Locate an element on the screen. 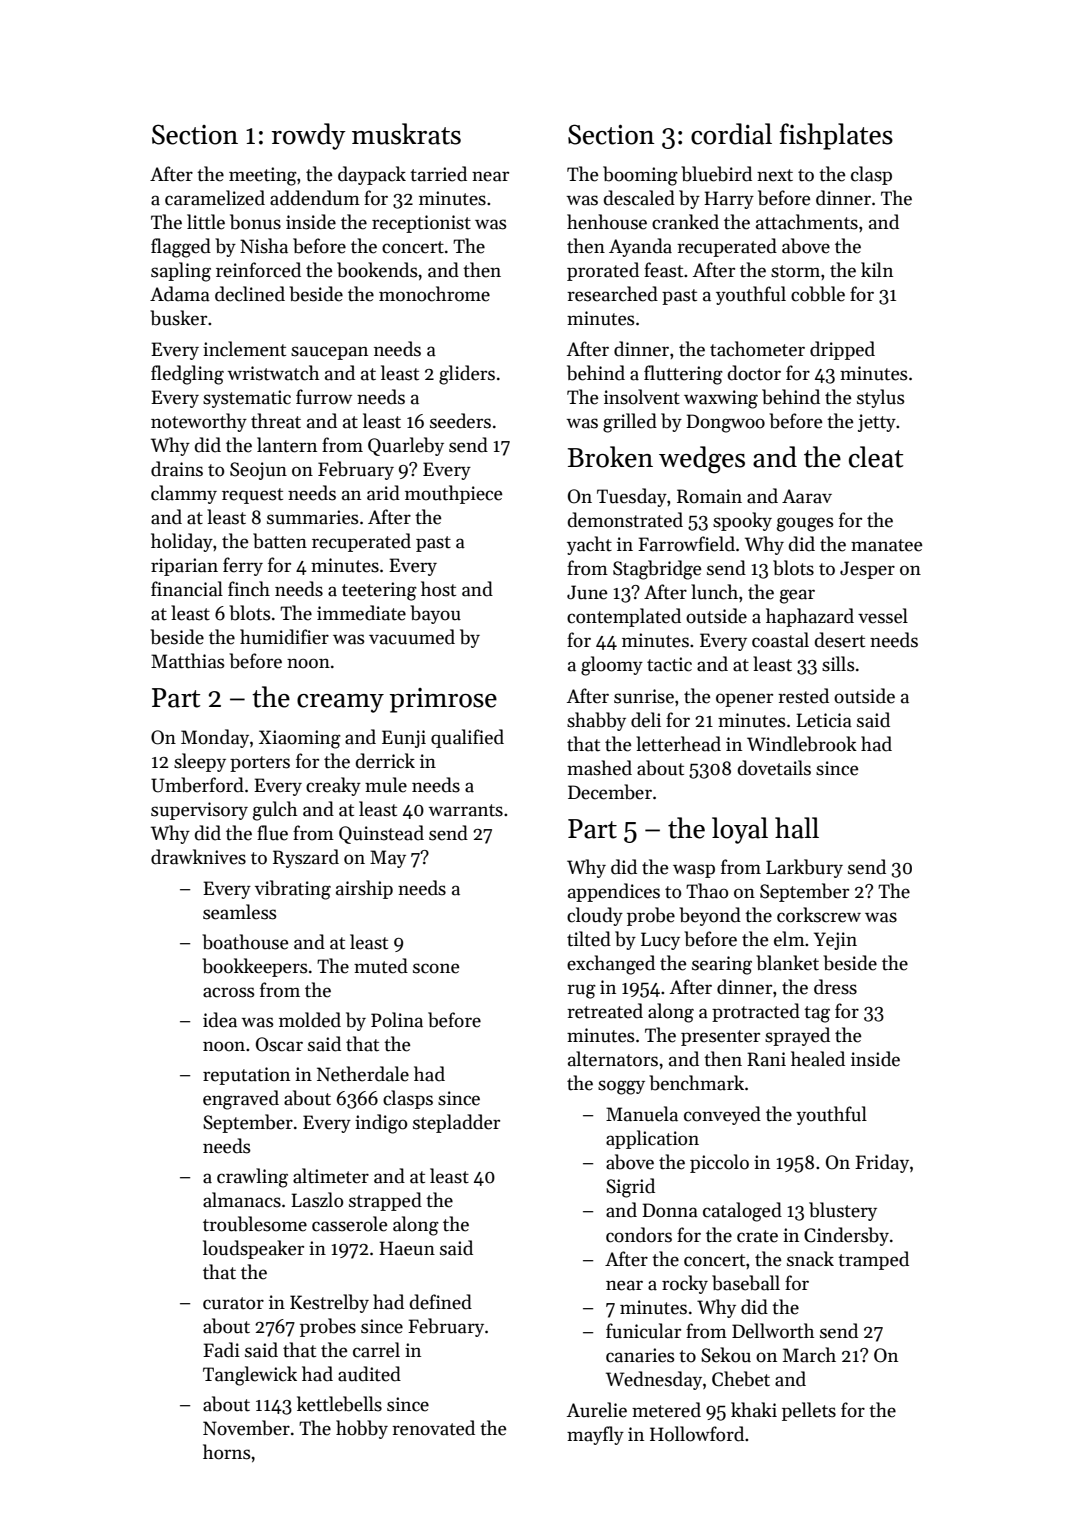 The height and width of the screenshot is (1531, 1078). host is located at coordinates (438, 589).
